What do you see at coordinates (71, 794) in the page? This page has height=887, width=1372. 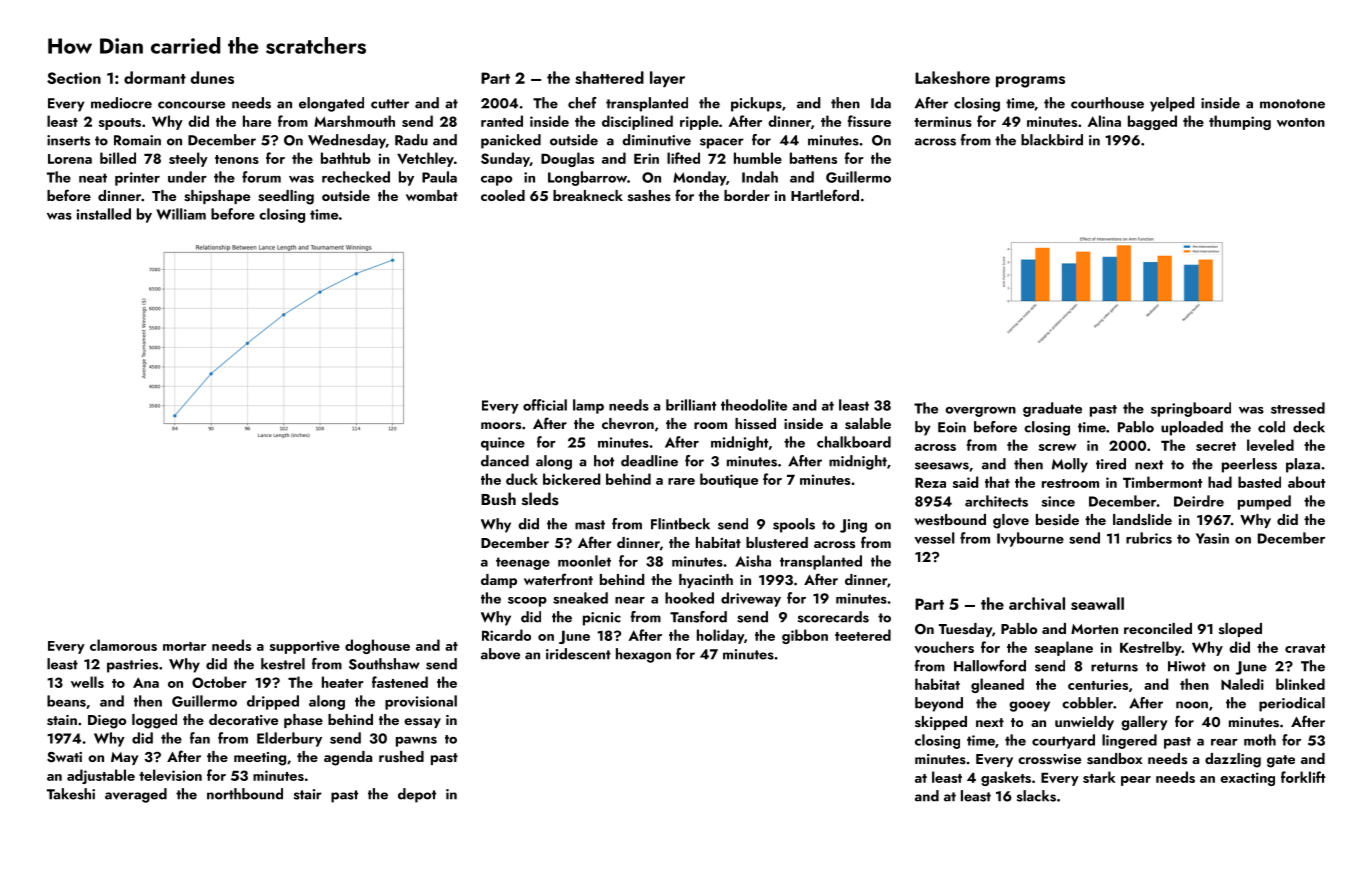 I see `Takeshi` at bounding box center [71, 794].
